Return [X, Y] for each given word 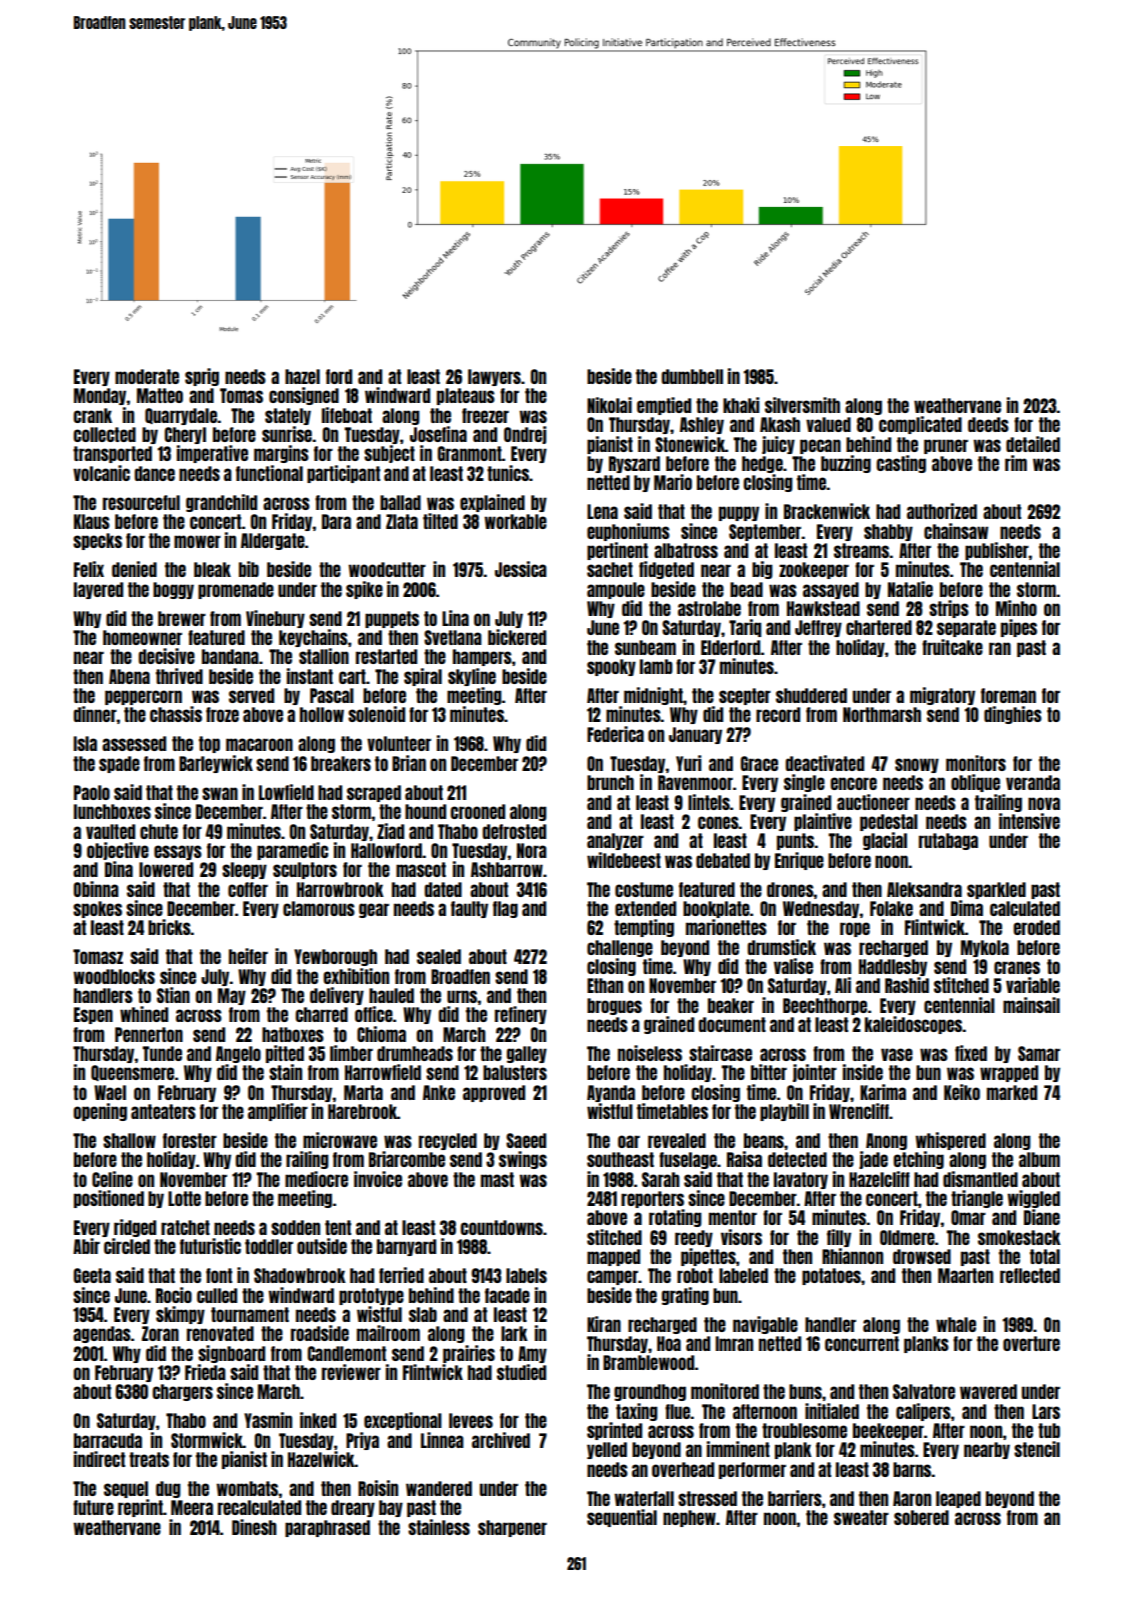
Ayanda [611, 1093]
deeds [988, 424]
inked [318, 1420]
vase [897, 1054]
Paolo [92, 792]
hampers [482, 657]
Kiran [604, 1324]
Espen [93, 1015]
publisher [997, 551]
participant [343, 474]
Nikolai [609, 405]
